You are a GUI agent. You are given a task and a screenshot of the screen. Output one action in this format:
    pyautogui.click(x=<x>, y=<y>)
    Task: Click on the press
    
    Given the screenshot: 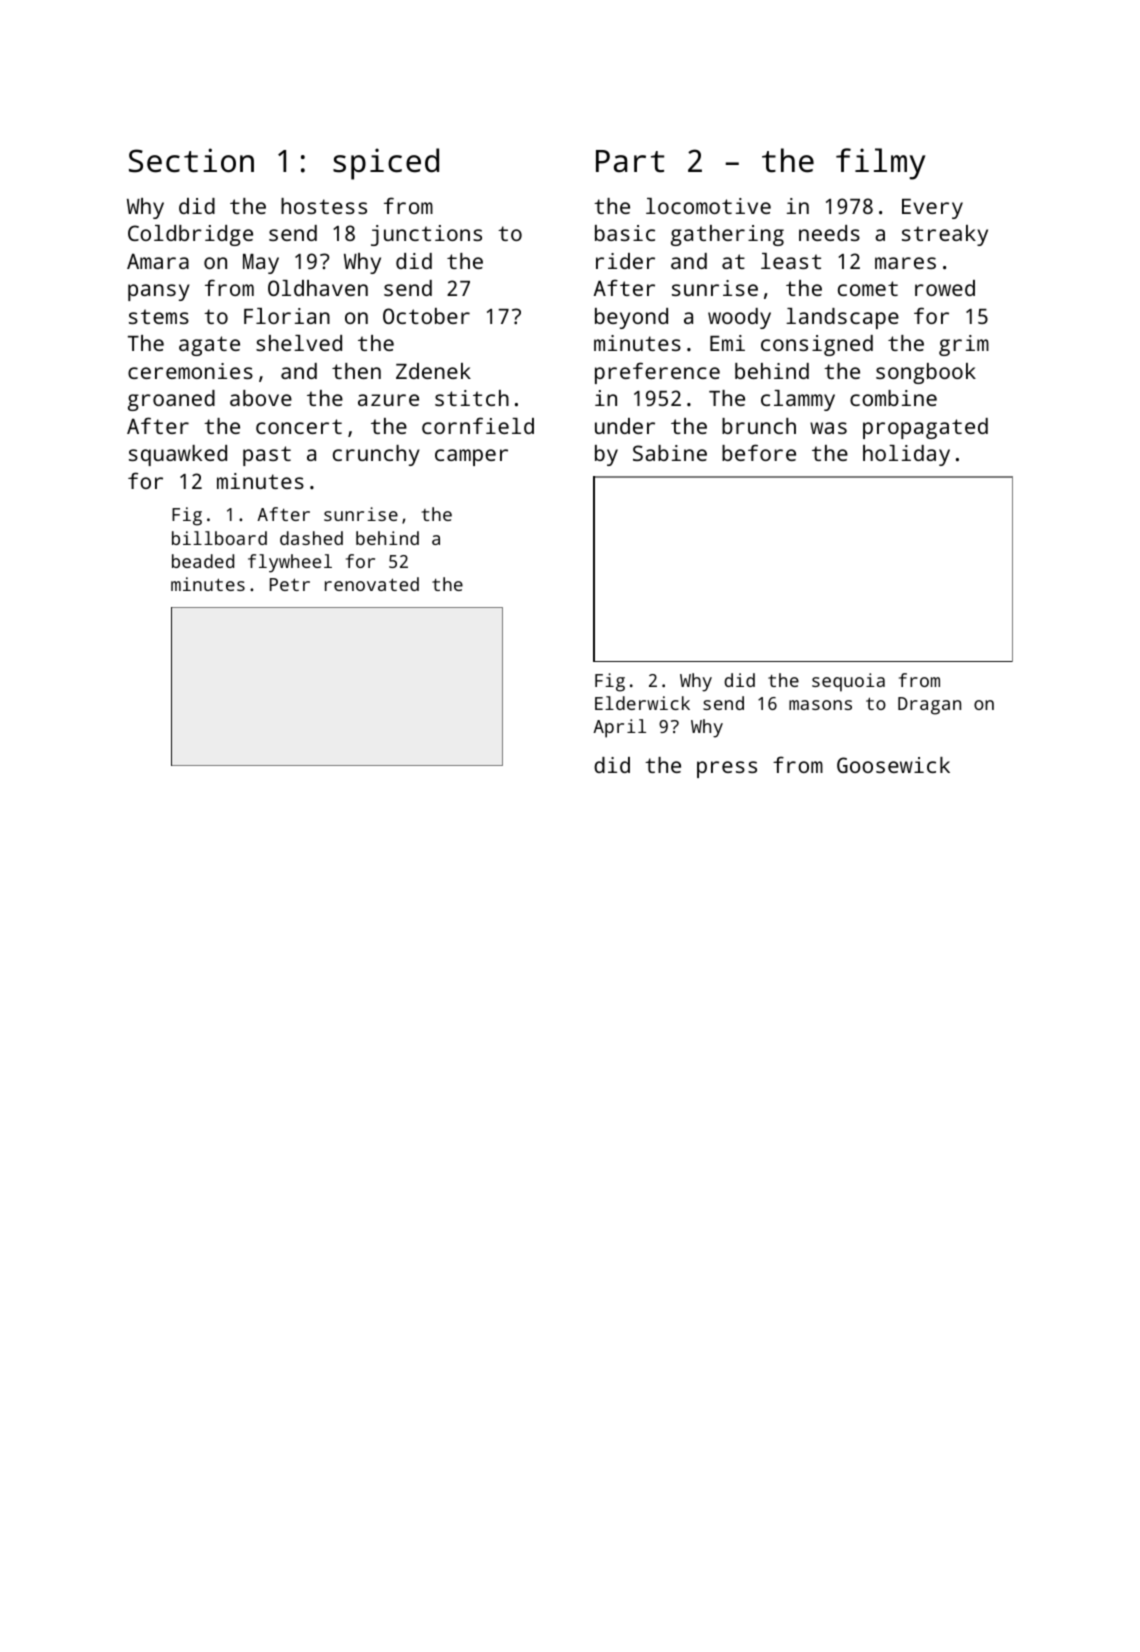 What is the action you would take?
    pyautogui.click(x=727, y=769)
